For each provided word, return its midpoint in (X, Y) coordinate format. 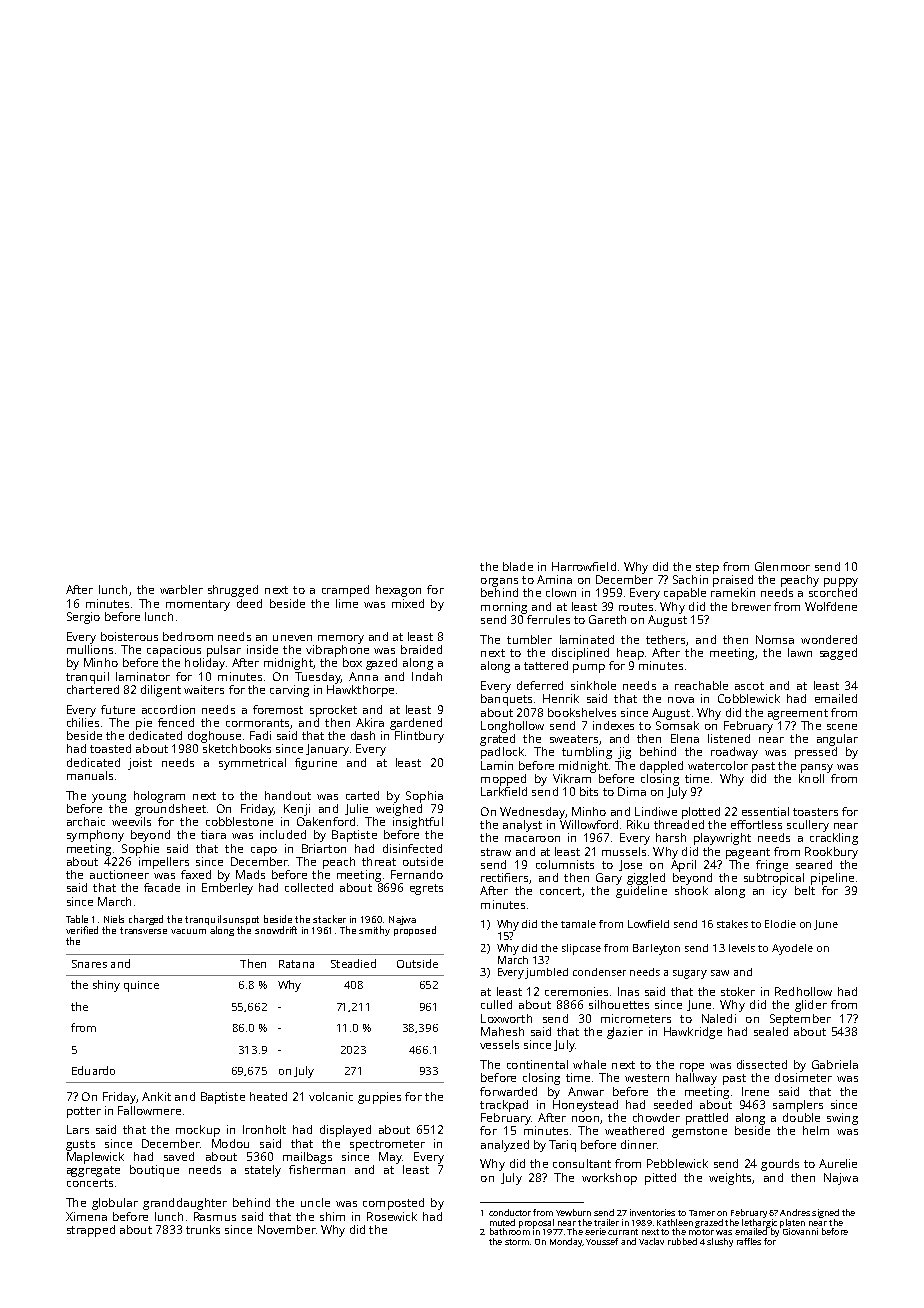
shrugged (233, 591)
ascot (749, 686)
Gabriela (835, 1064)
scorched (833, 592)
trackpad (504, 1106)
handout (288, 795)
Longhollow (512, 727)
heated (268, 1096)
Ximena (86, 1216)
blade (518, 566)
